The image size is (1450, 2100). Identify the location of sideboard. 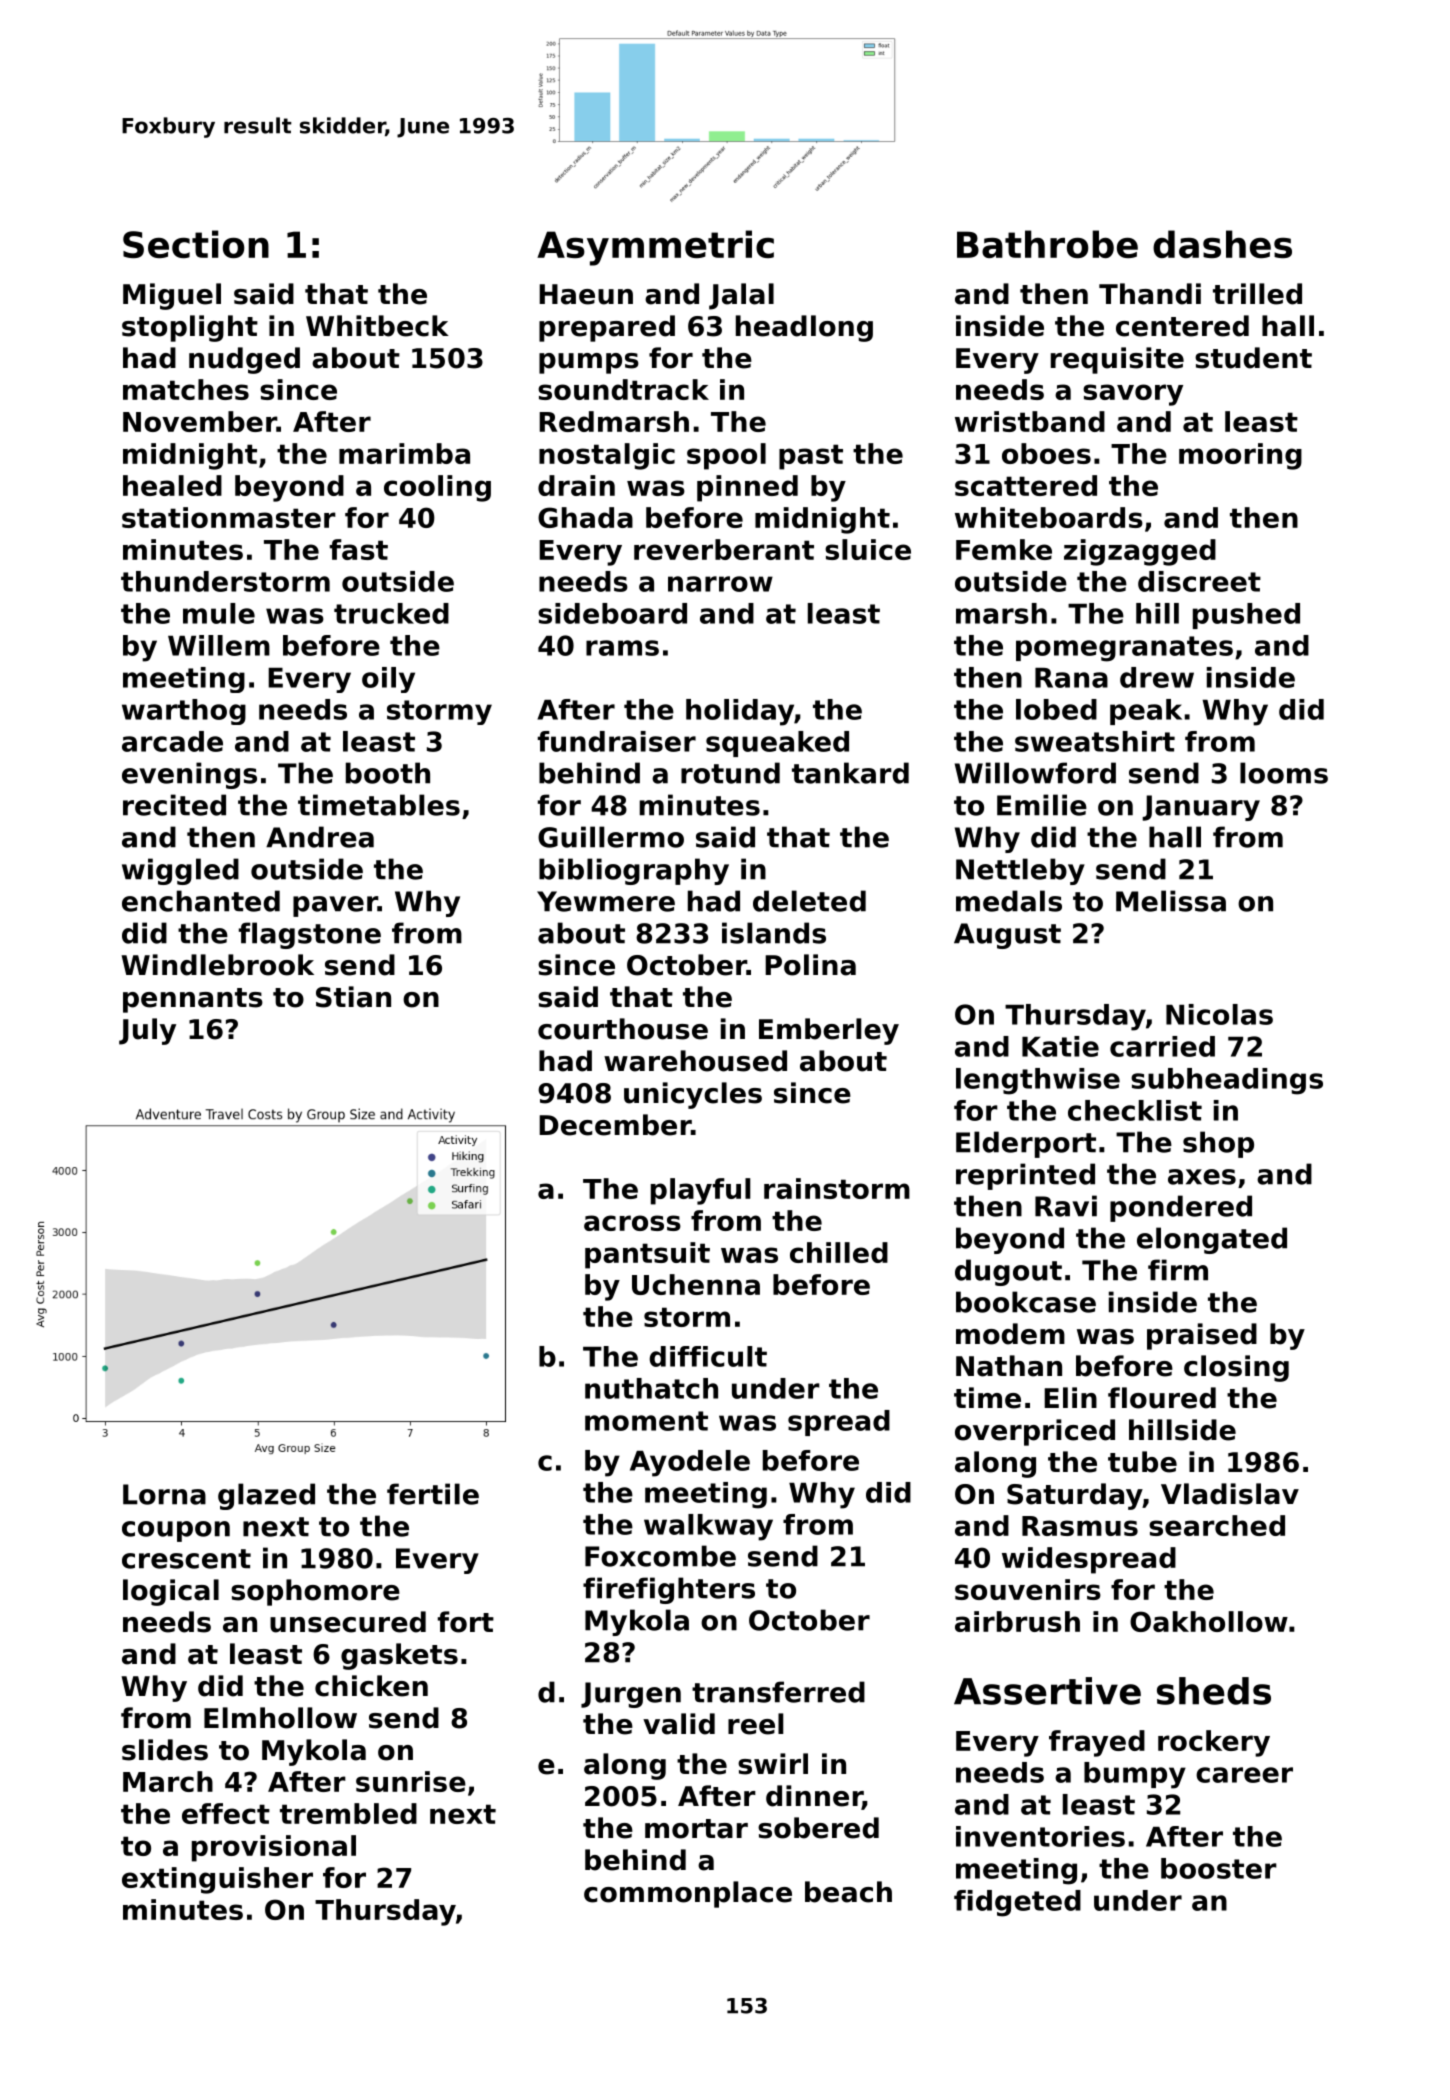
(612, 613).
